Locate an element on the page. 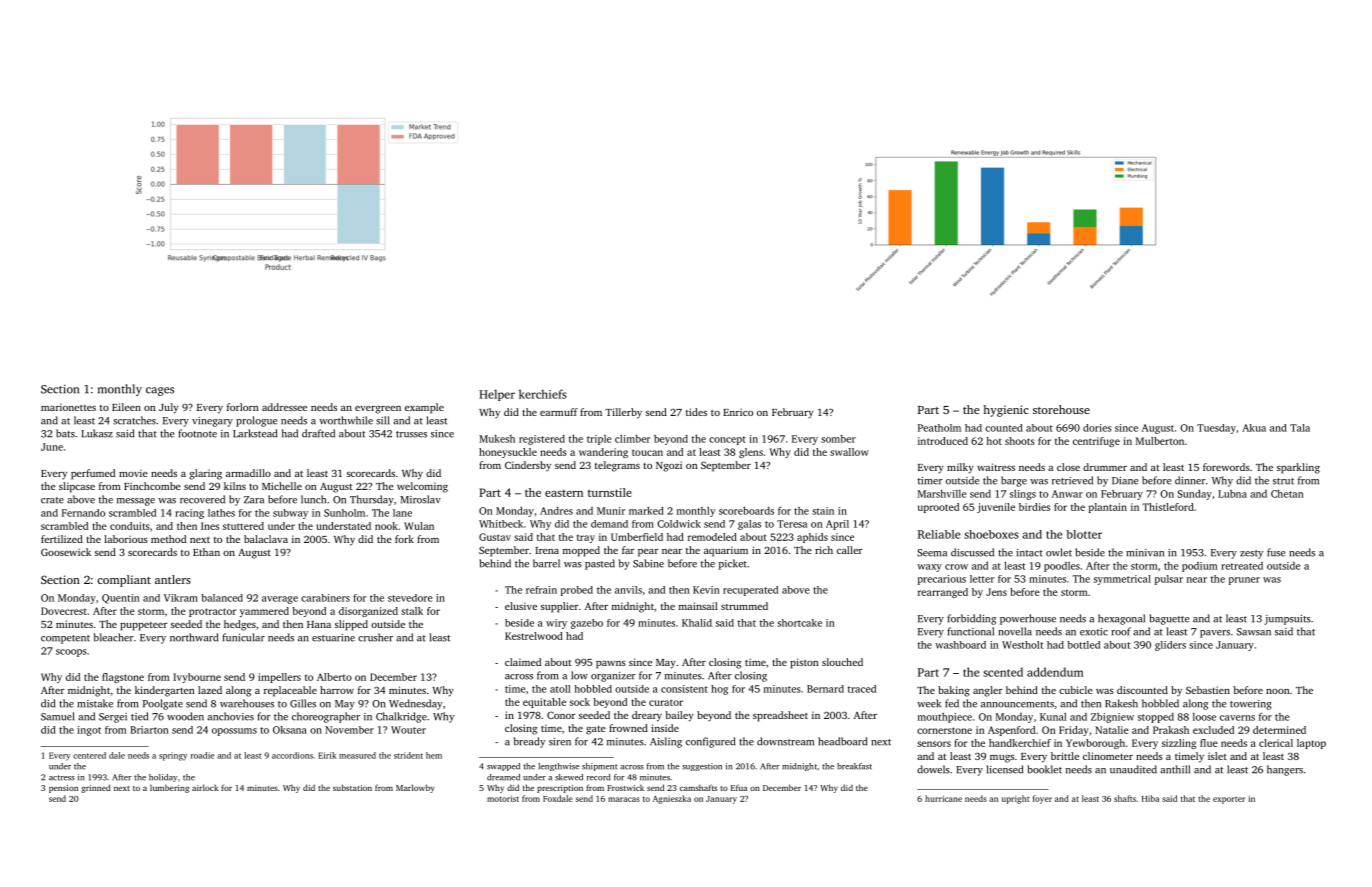  rich is located at coordinates (824, 550).
